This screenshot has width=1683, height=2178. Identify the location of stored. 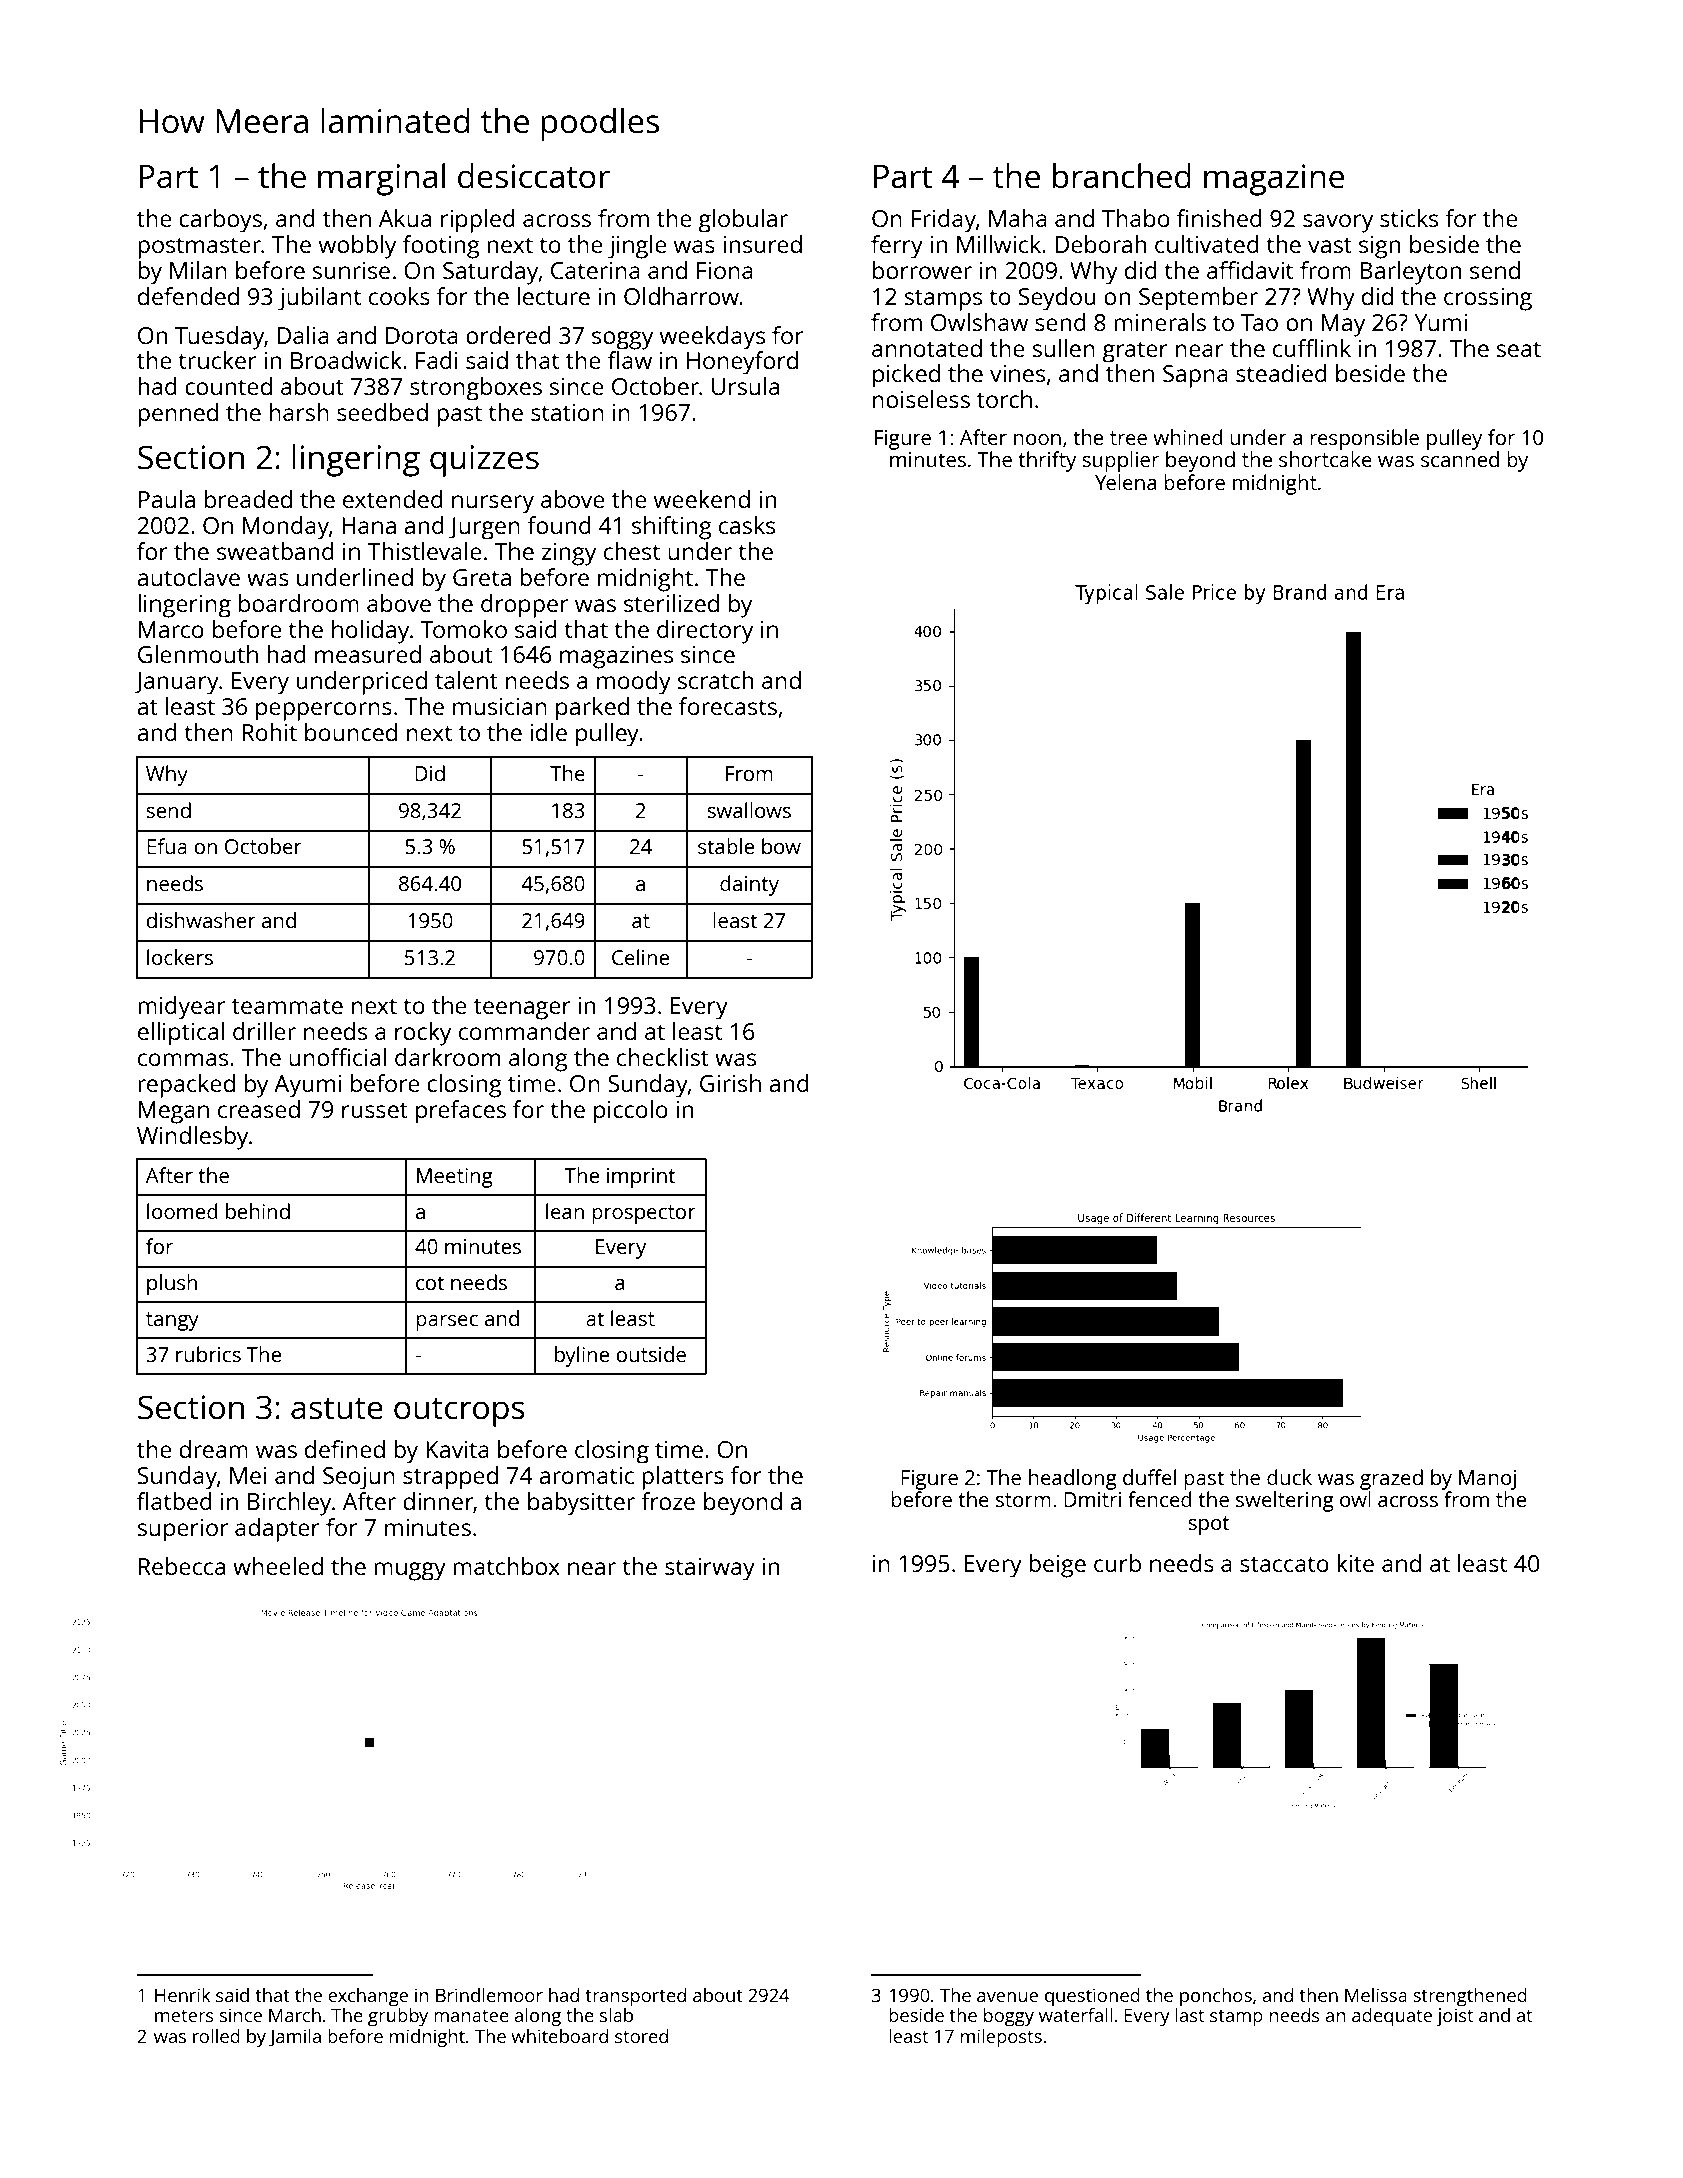
(641, 2036).
